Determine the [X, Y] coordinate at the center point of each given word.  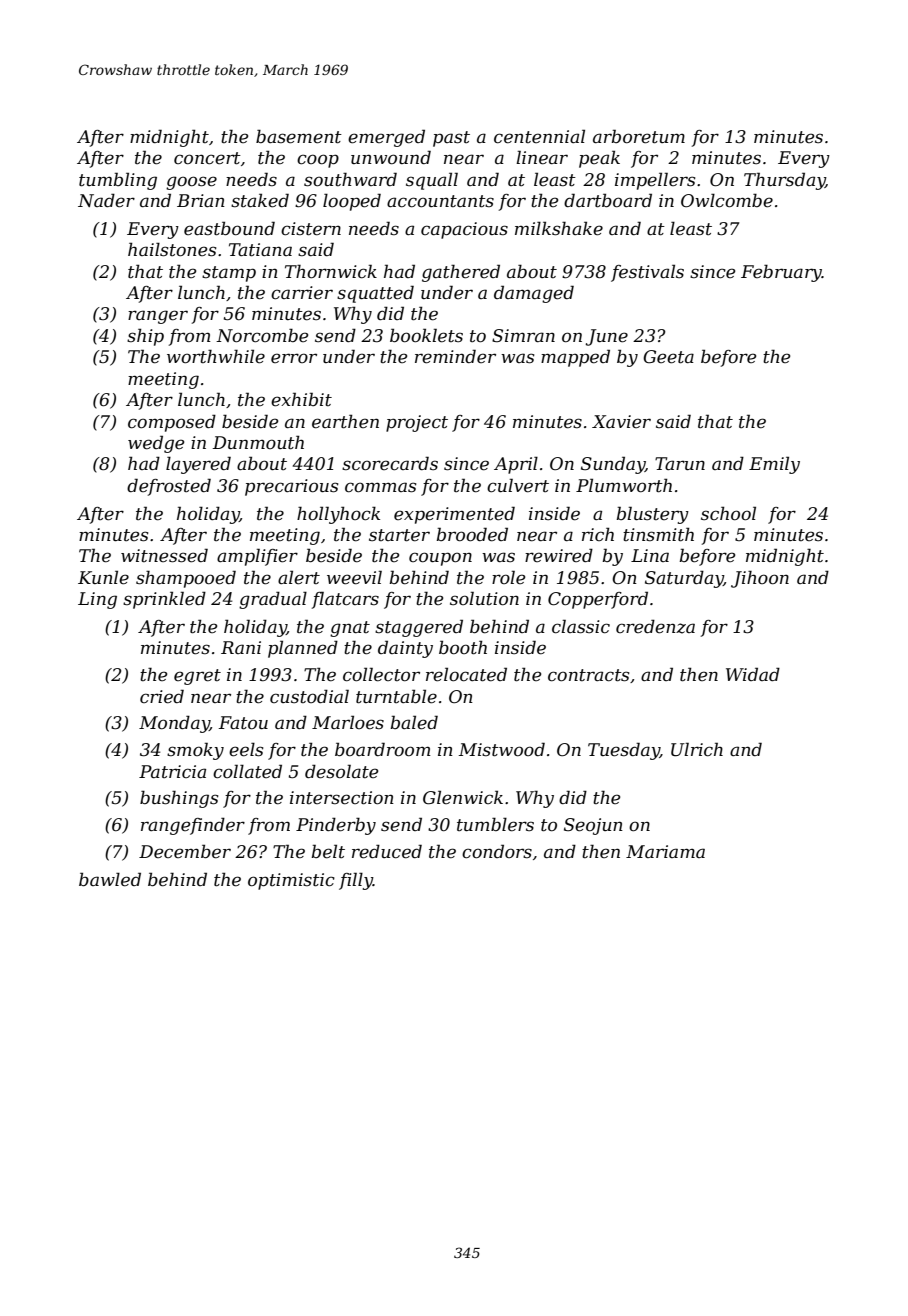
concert [207, 158]
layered [198, 465]
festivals [647, 273]
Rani [241, 647]
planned [303, 649]
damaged [534, 294]
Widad [753, 674]
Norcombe [262, 336]
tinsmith [658, 534]
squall [432, 181]
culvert [518, 485]
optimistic [291, 881]
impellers [655, 181]
